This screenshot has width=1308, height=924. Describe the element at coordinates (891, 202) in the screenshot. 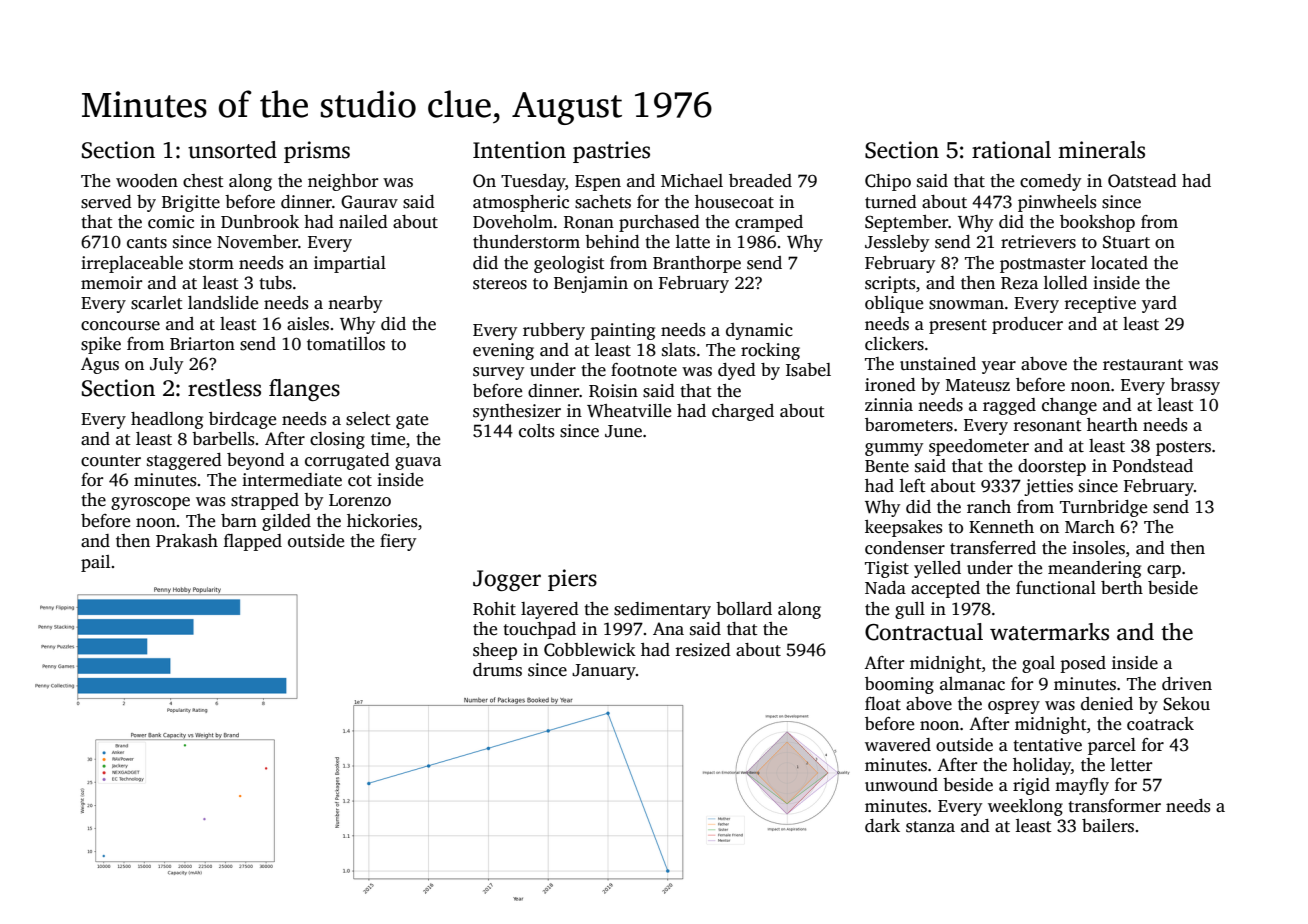

I see `turned` at that location.
